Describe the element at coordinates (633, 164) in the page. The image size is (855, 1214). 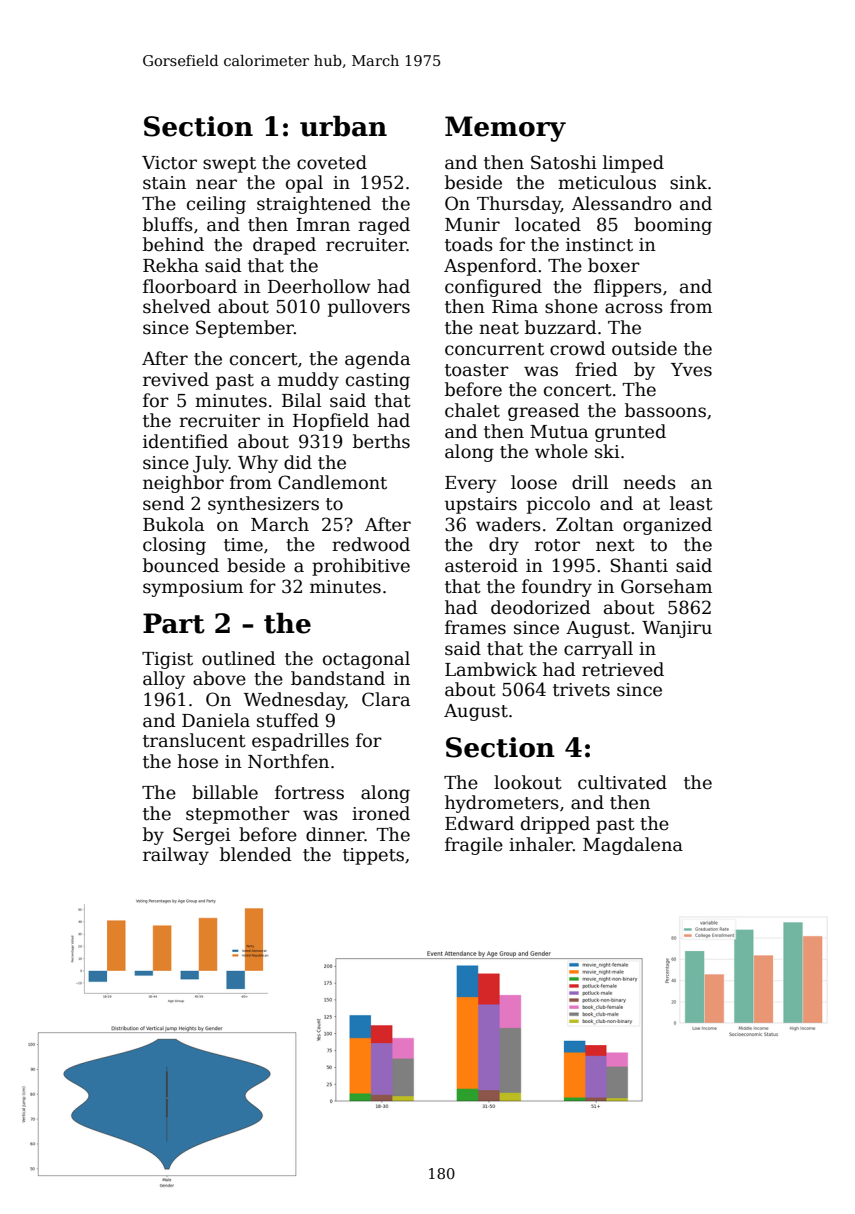
I see `limped` at that location.
